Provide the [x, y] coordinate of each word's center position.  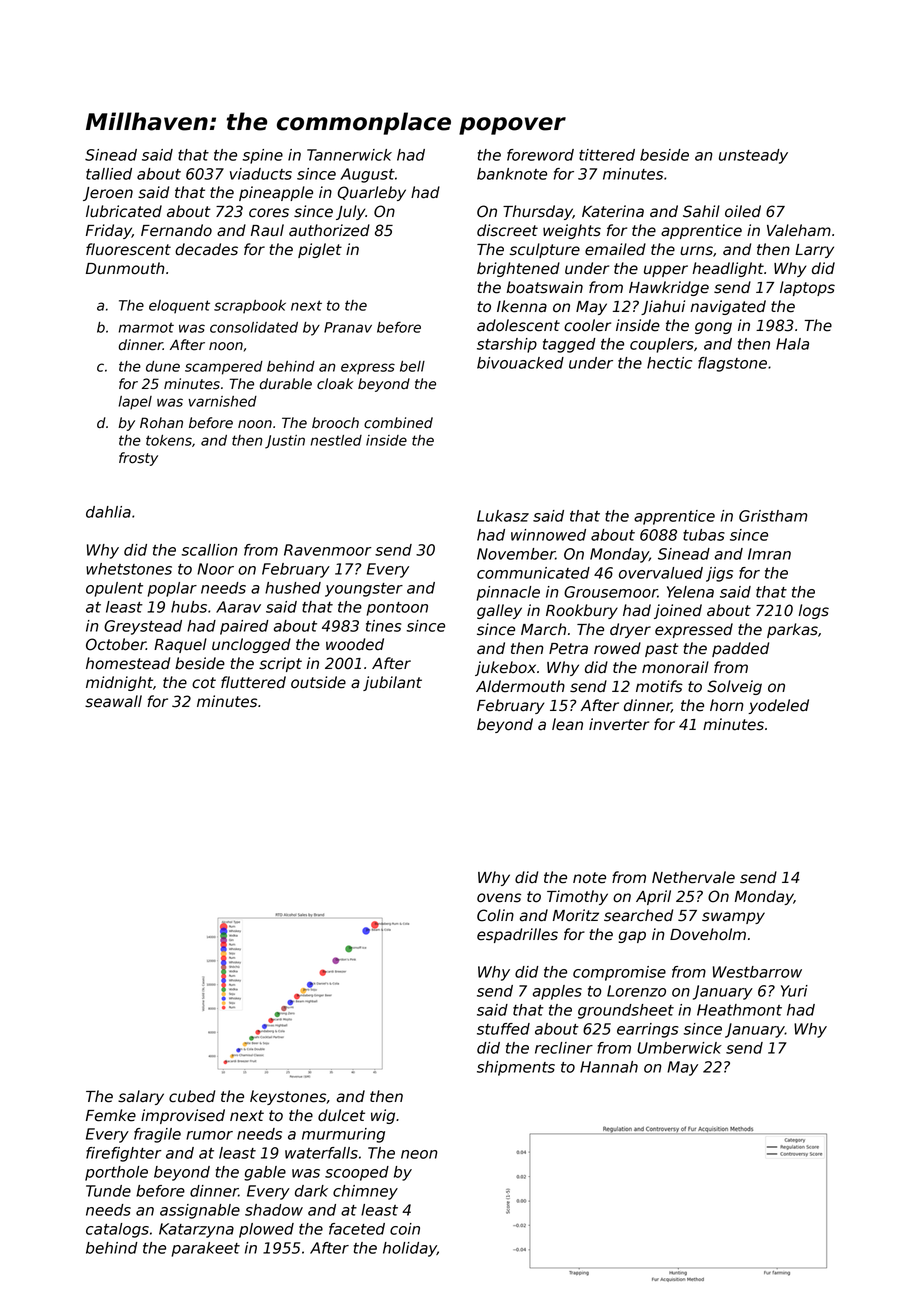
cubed [192, 1096]
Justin [285, 442]
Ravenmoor [328, 550]
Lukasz [503, 516]
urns [696, 251]
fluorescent [128, 249]
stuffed [503, 1029]
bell [412, 366]
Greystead [143, 627]
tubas [704, 535]
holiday [410, 1249]
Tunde [108, 1191]
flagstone [732, 364]
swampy [733, 918]
